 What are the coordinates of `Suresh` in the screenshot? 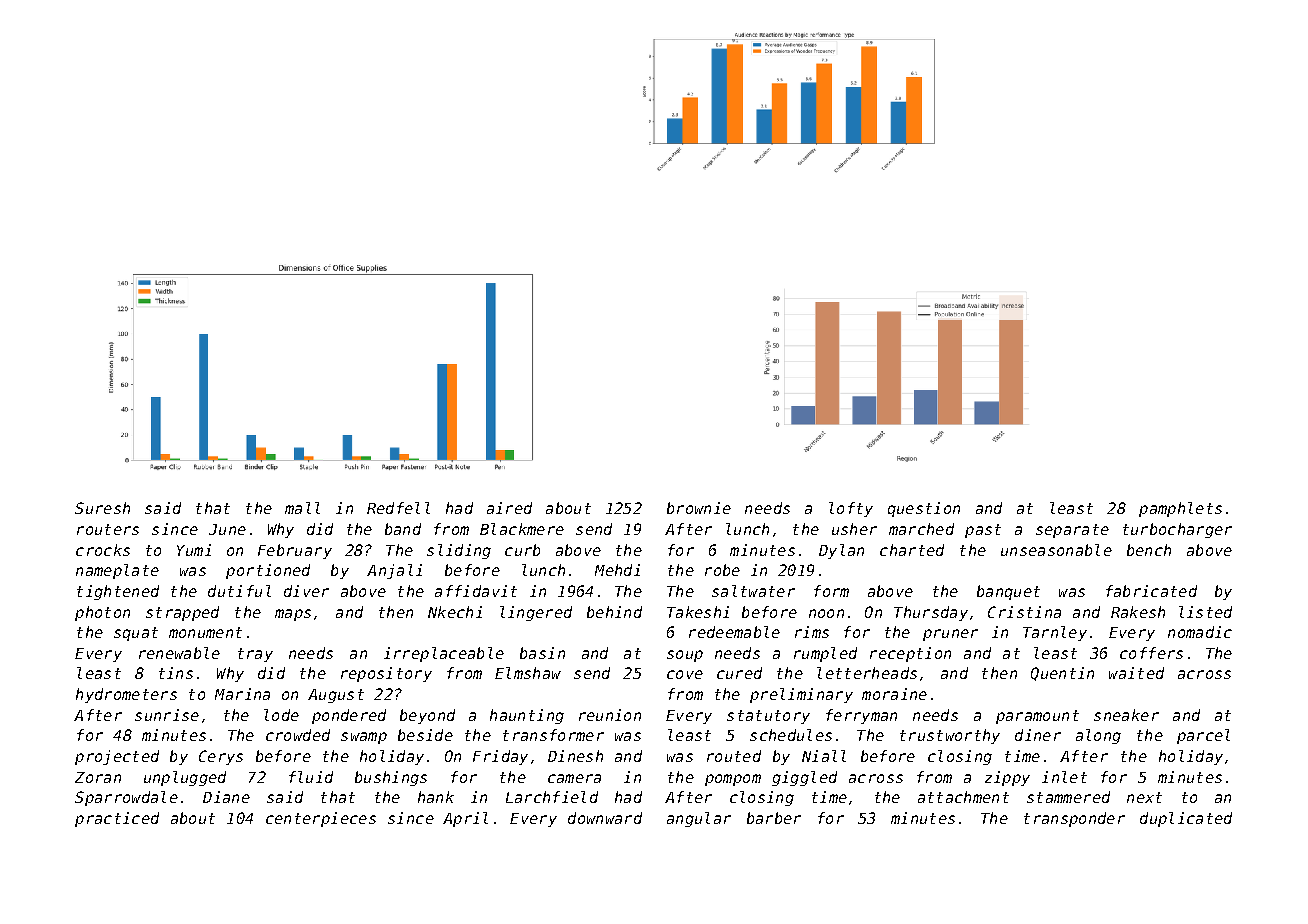 It's located at (102, 508).
